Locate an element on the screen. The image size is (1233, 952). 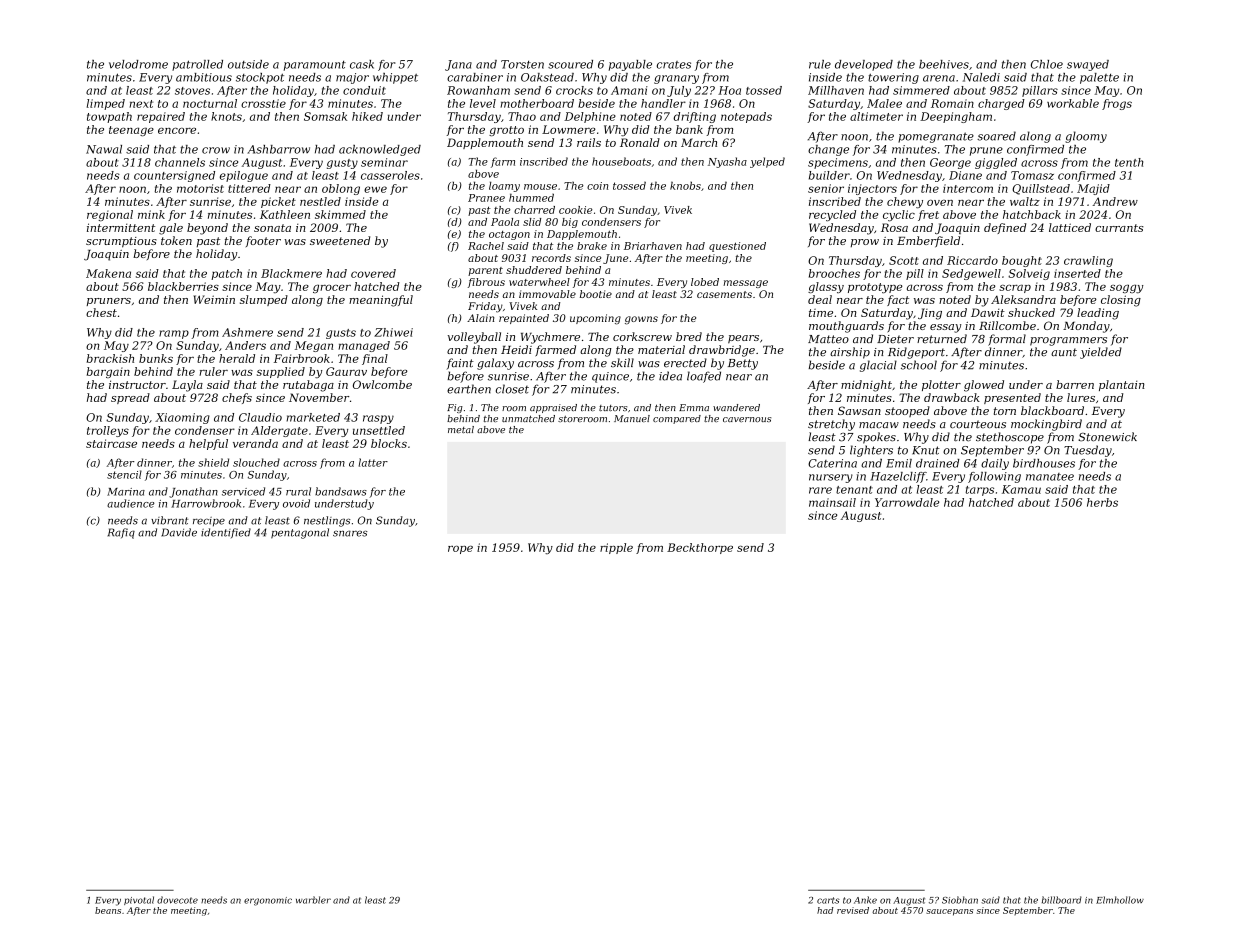
Nyasha is located at coordinates (727, 162).
